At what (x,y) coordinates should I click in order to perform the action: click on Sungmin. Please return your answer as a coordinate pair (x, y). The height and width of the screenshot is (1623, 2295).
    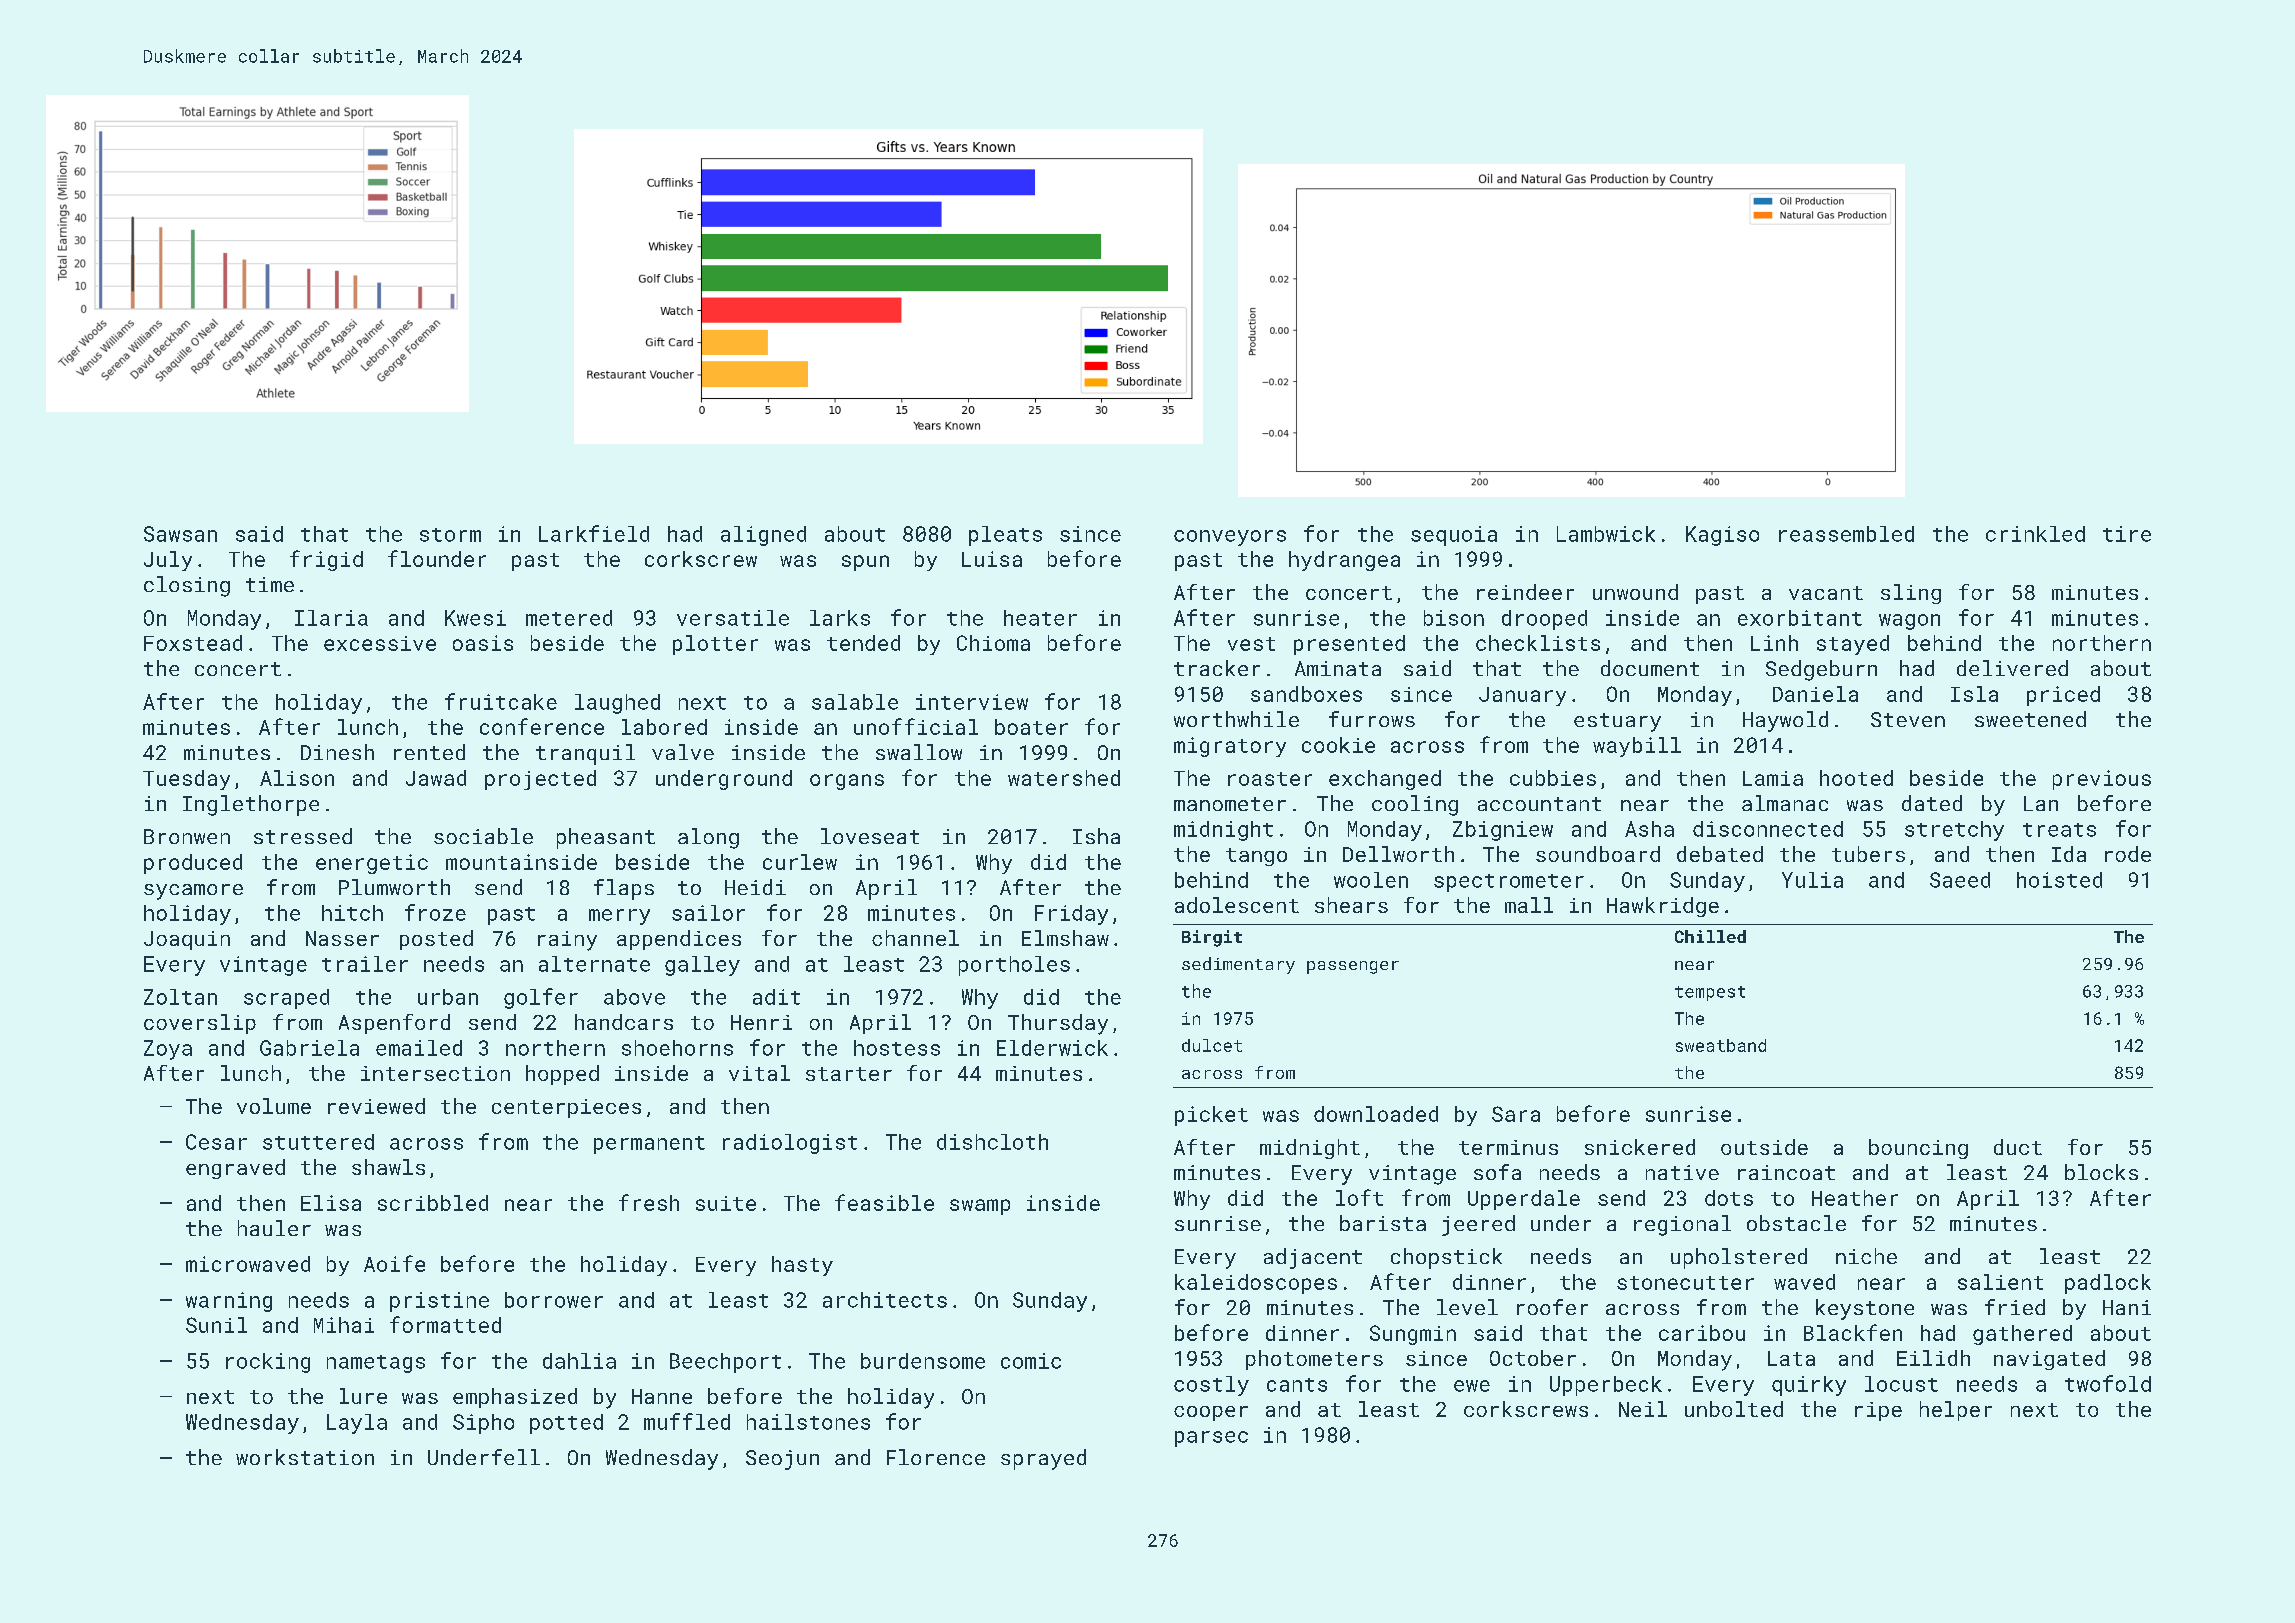
    Looking at the image, I should click on (1413, 1335).
